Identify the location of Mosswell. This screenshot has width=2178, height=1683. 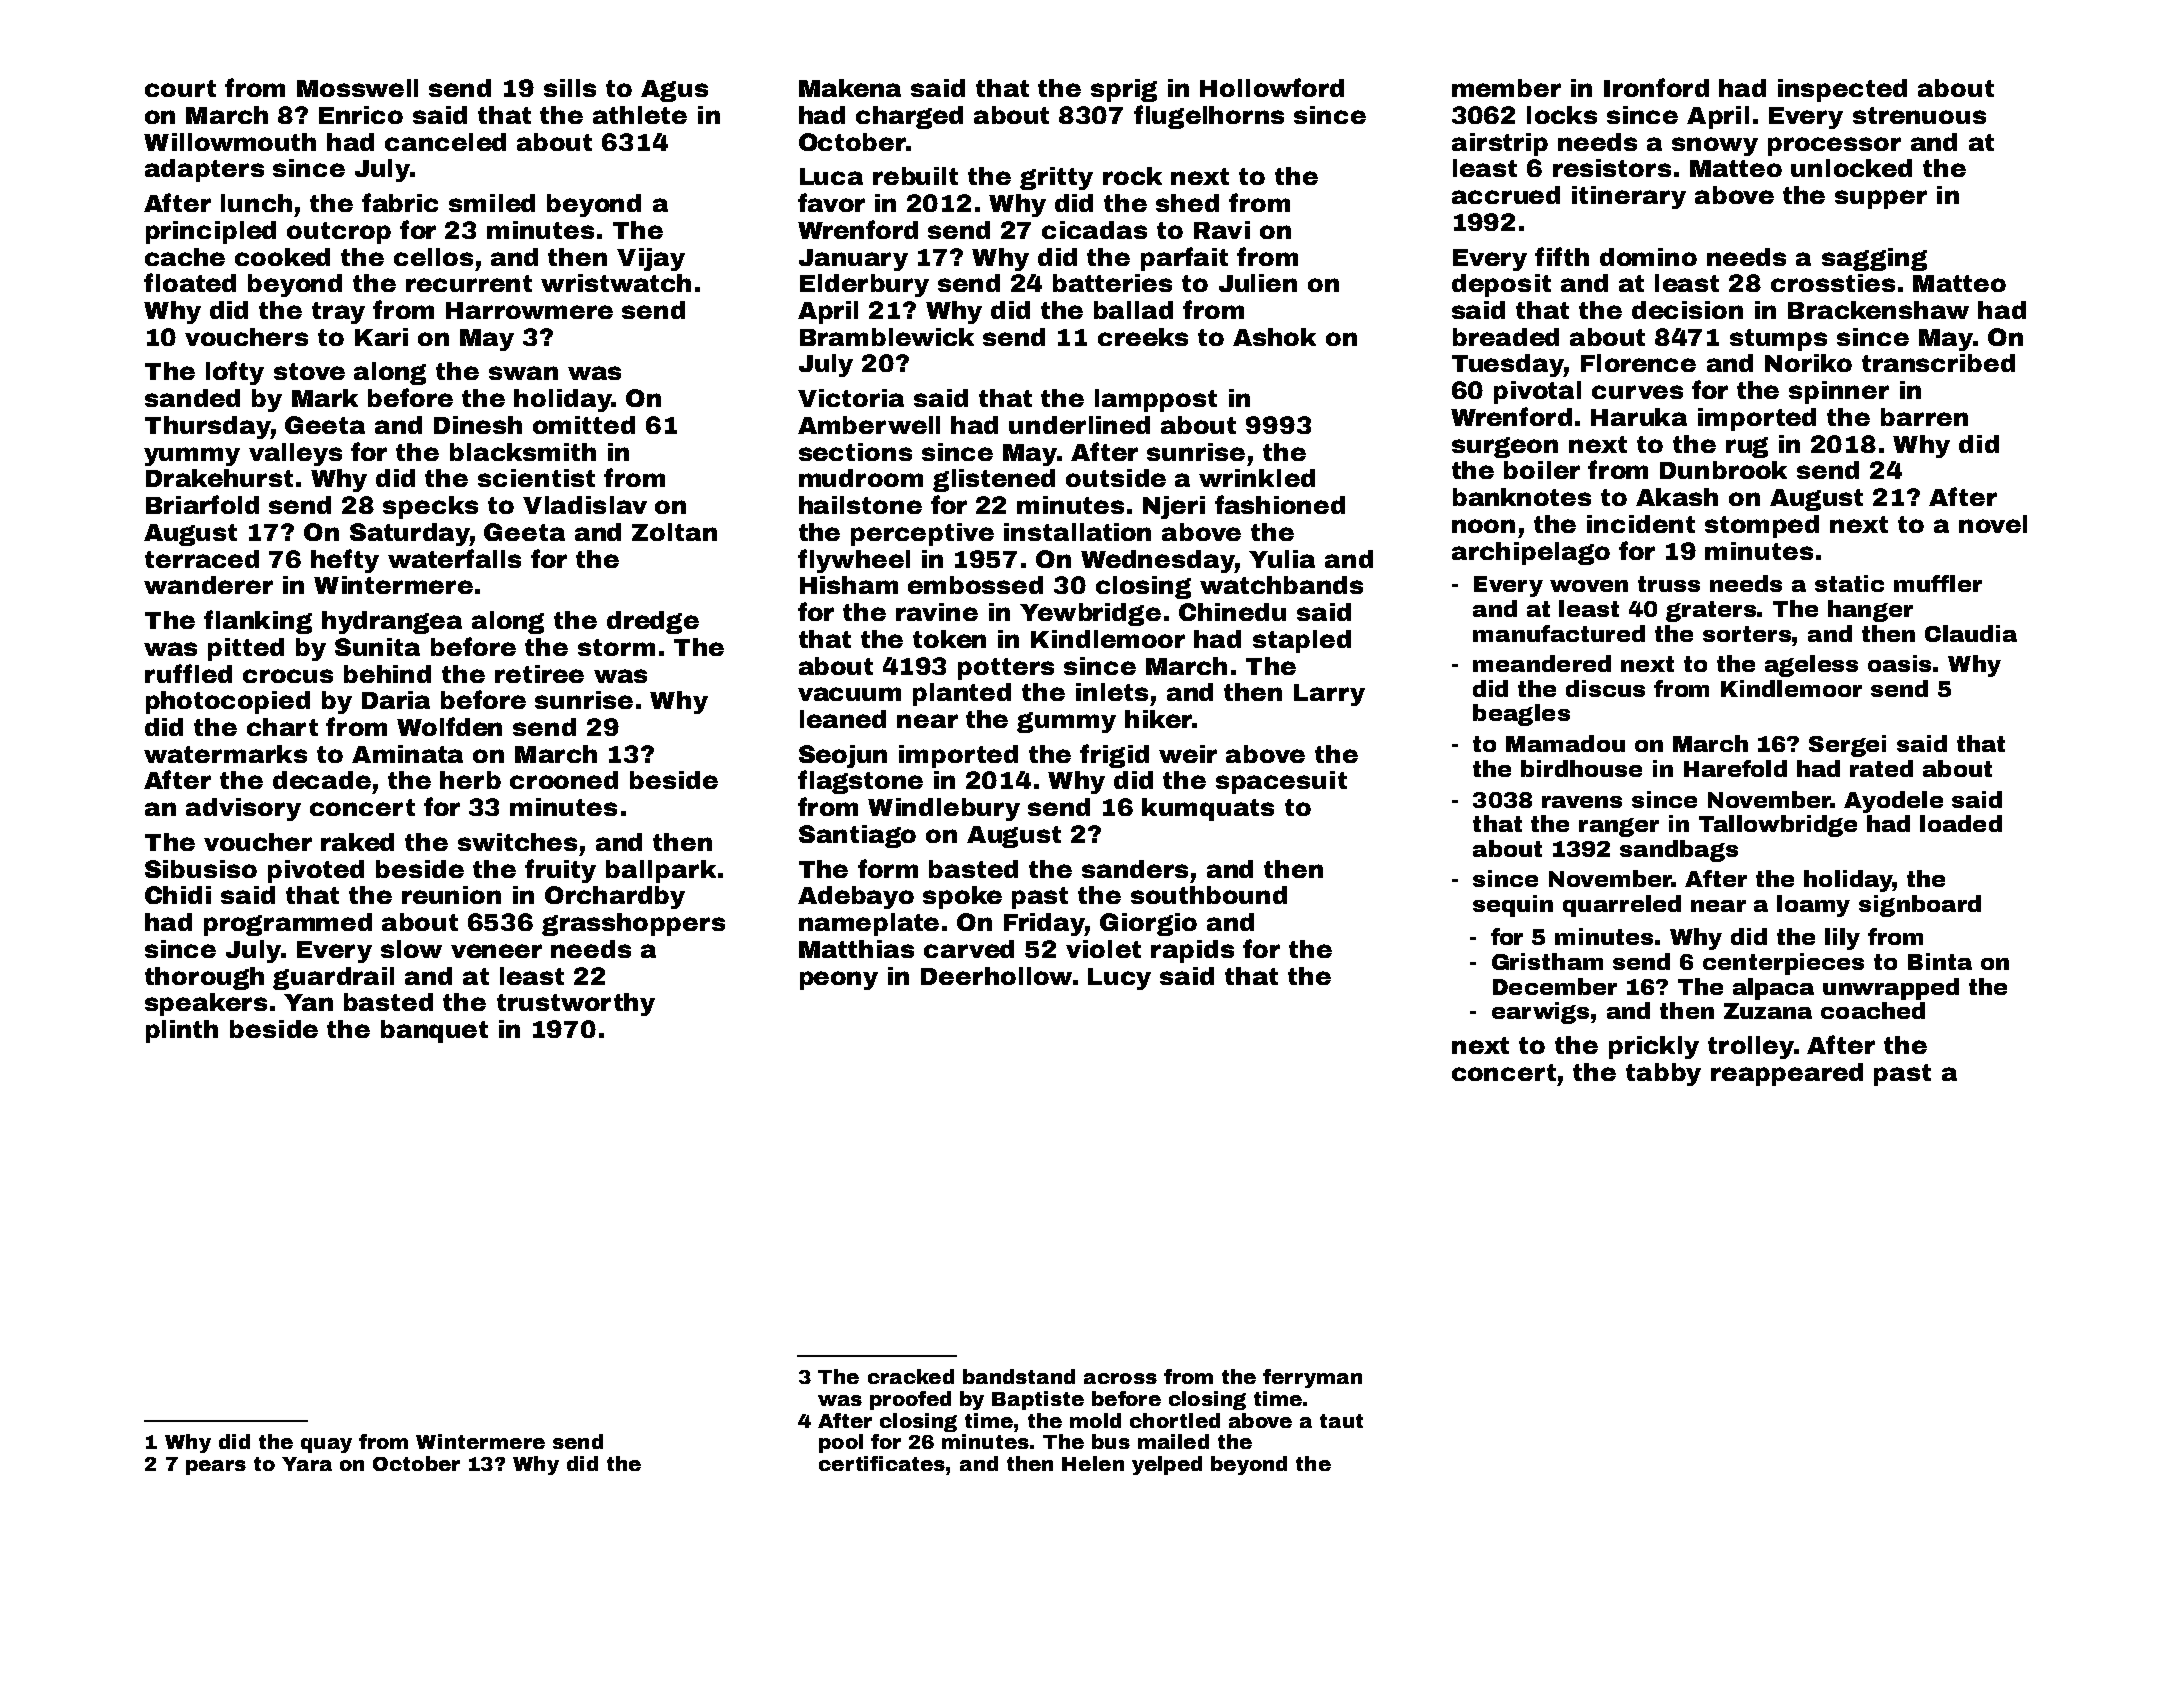
(357, 88).
